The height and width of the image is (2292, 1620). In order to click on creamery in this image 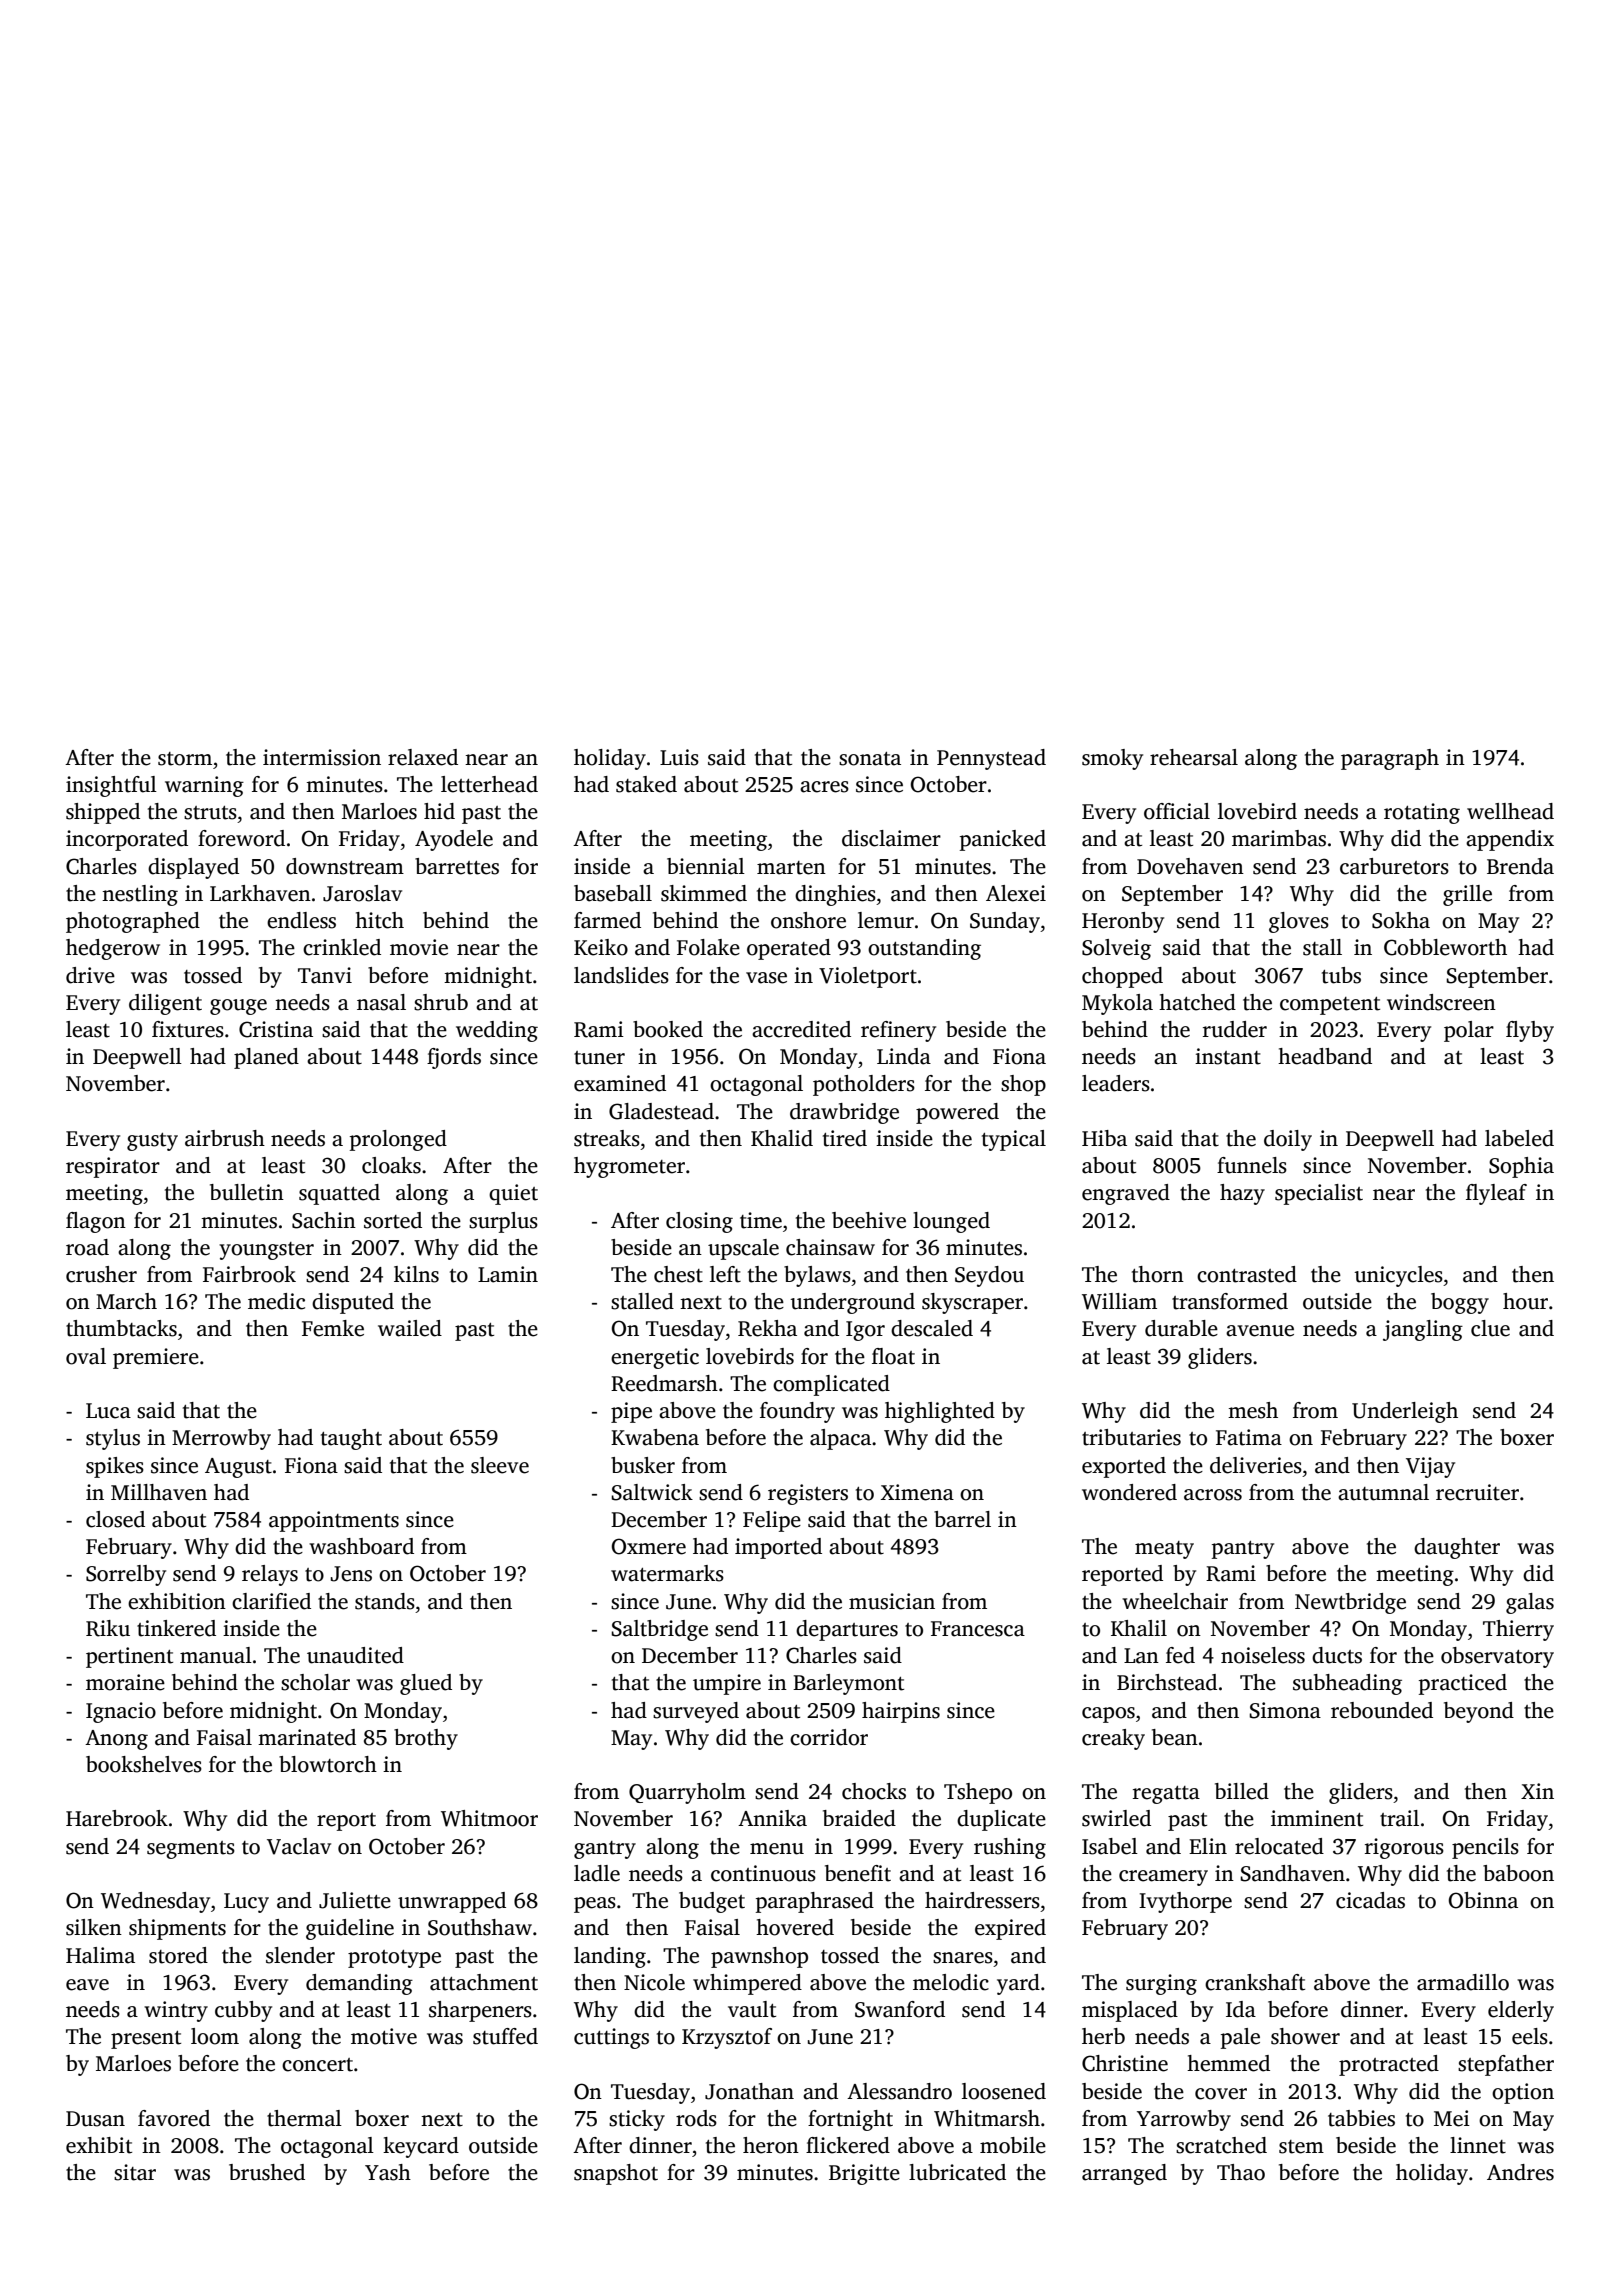, I will do `click(1163, 1878)`.
